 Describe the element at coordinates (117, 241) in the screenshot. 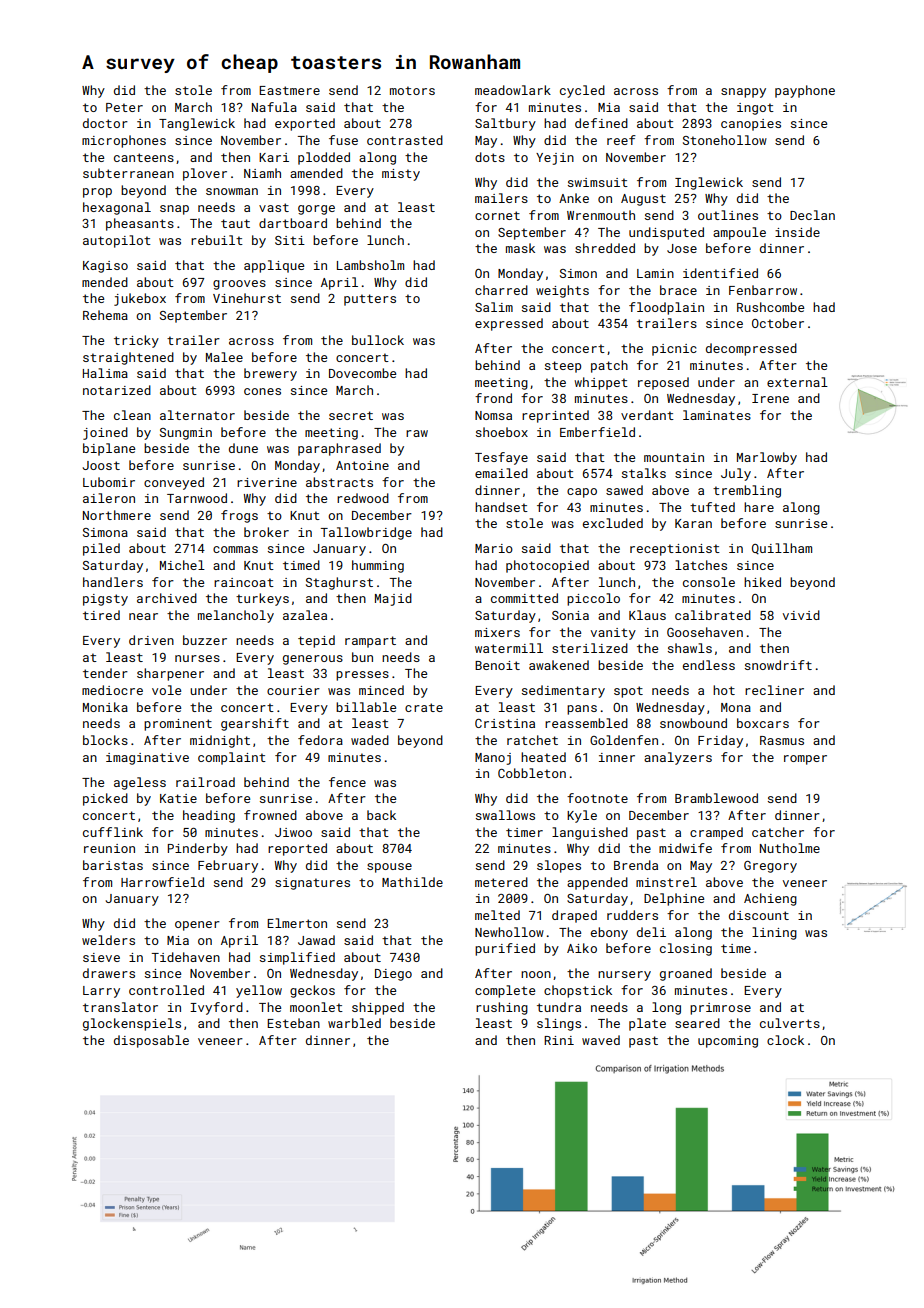

I see `autopilot` at that location.
